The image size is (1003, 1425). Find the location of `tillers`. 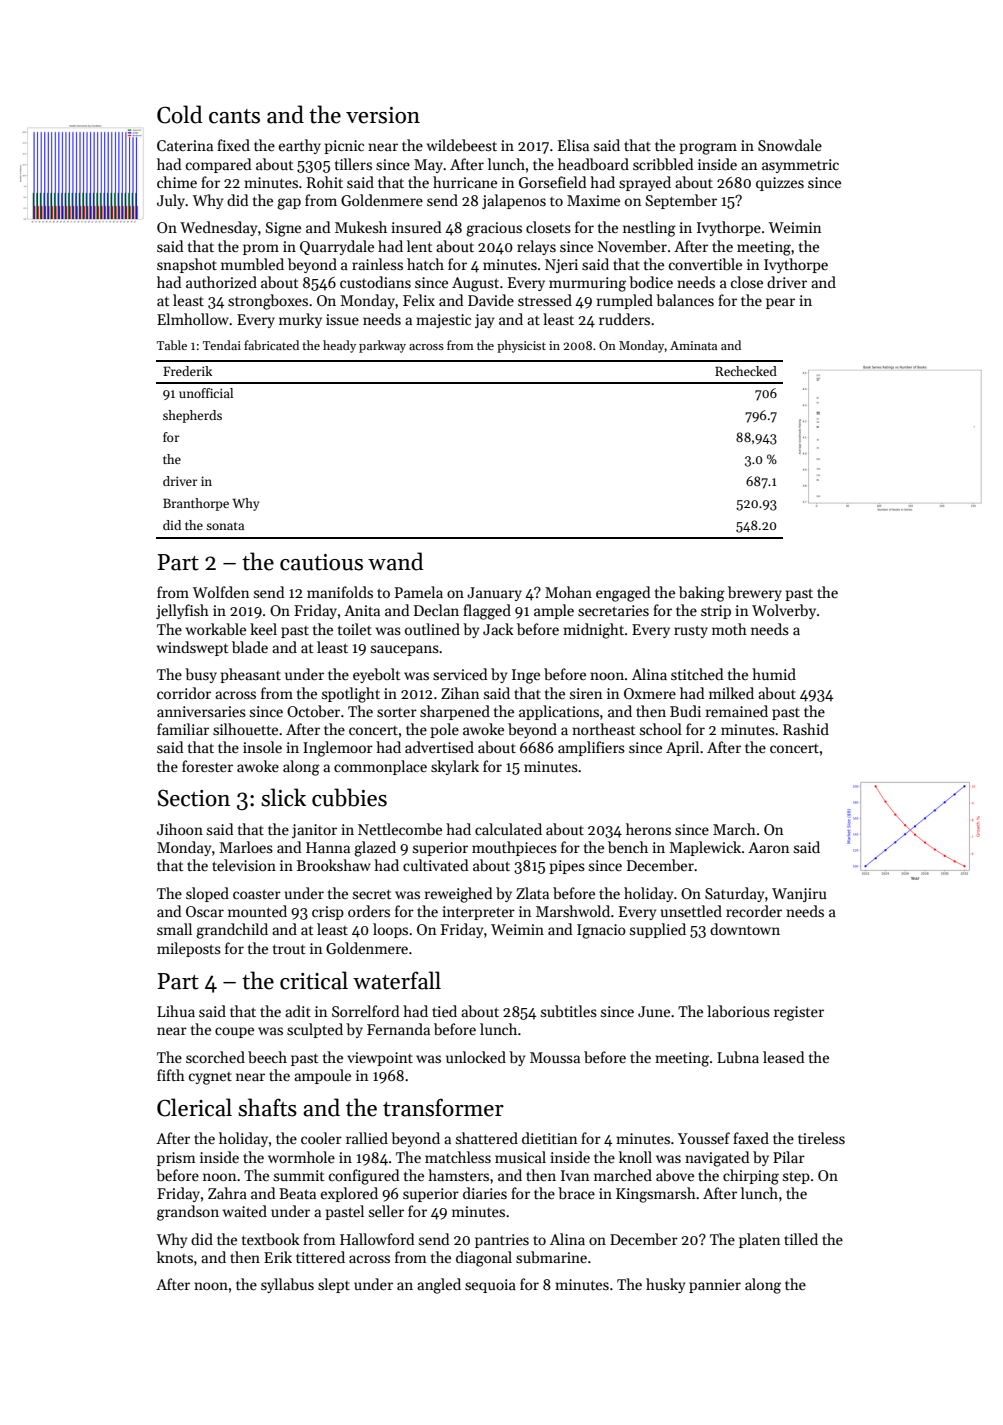

tillers is located at coordinates (353, 164).
